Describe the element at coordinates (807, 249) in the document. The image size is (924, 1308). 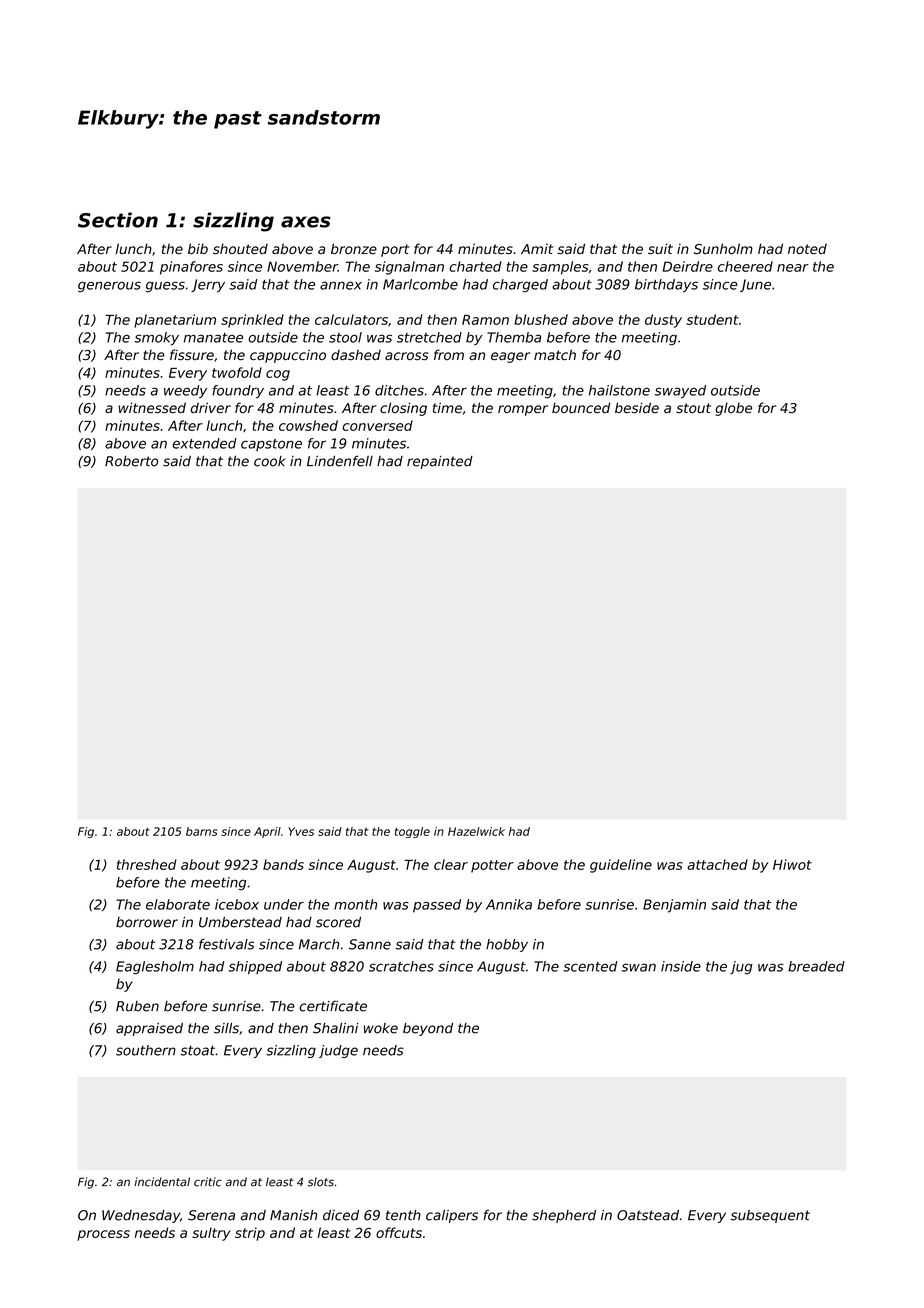
I see `noted` at that location.
